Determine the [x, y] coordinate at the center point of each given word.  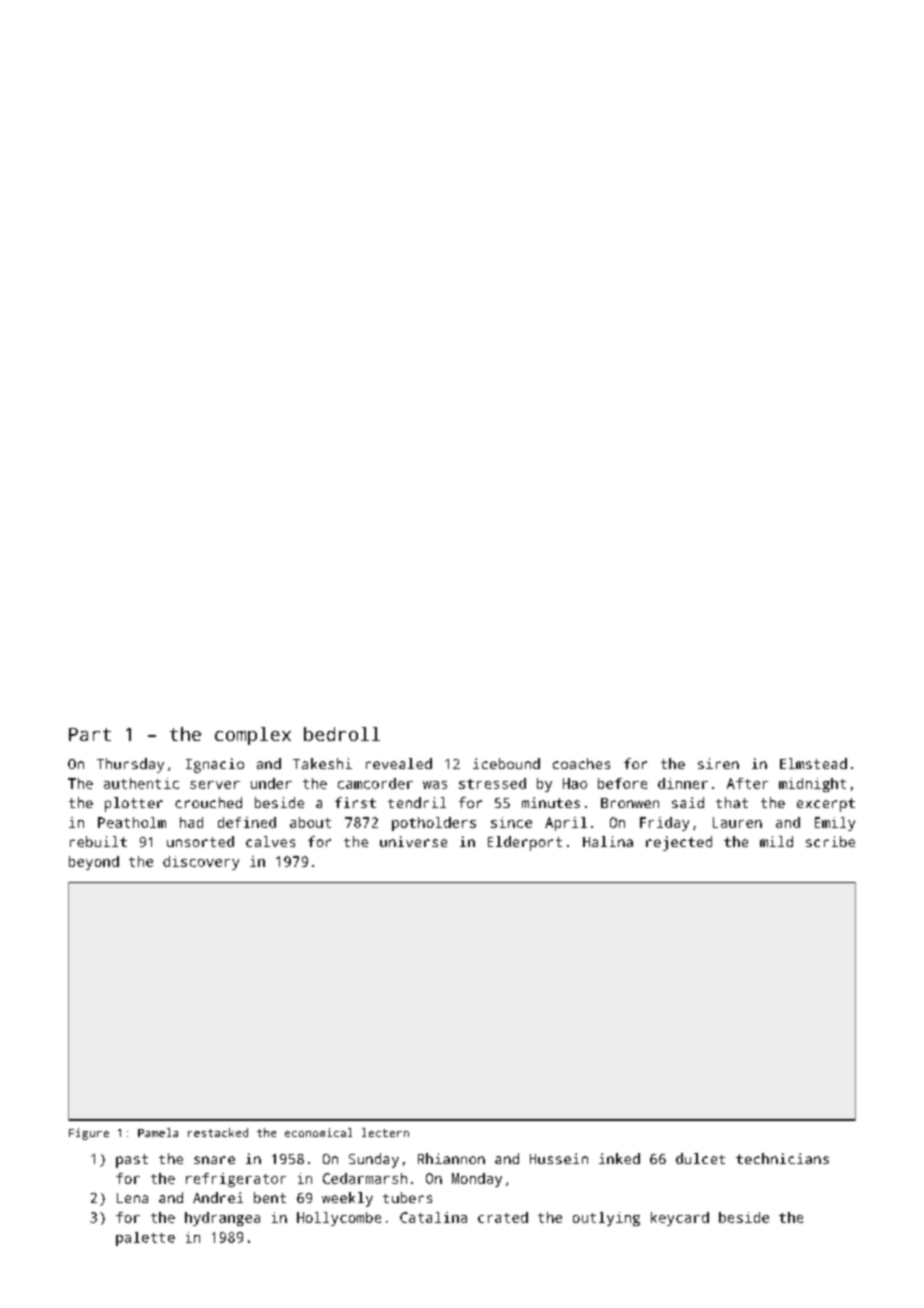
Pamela [158, 1132]
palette [145, 1239]
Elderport [525, 843]
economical [318, 1132]
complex [253, 736]
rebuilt [98, 841]
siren [718, 763]
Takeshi [322, 763]
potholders [434, 824]
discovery [201, 863]
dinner [683, 783]
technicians [782, 1158]
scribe [830, 841]
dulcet [700, 1158]
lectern [385, 1132]
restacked [218, 1132]
